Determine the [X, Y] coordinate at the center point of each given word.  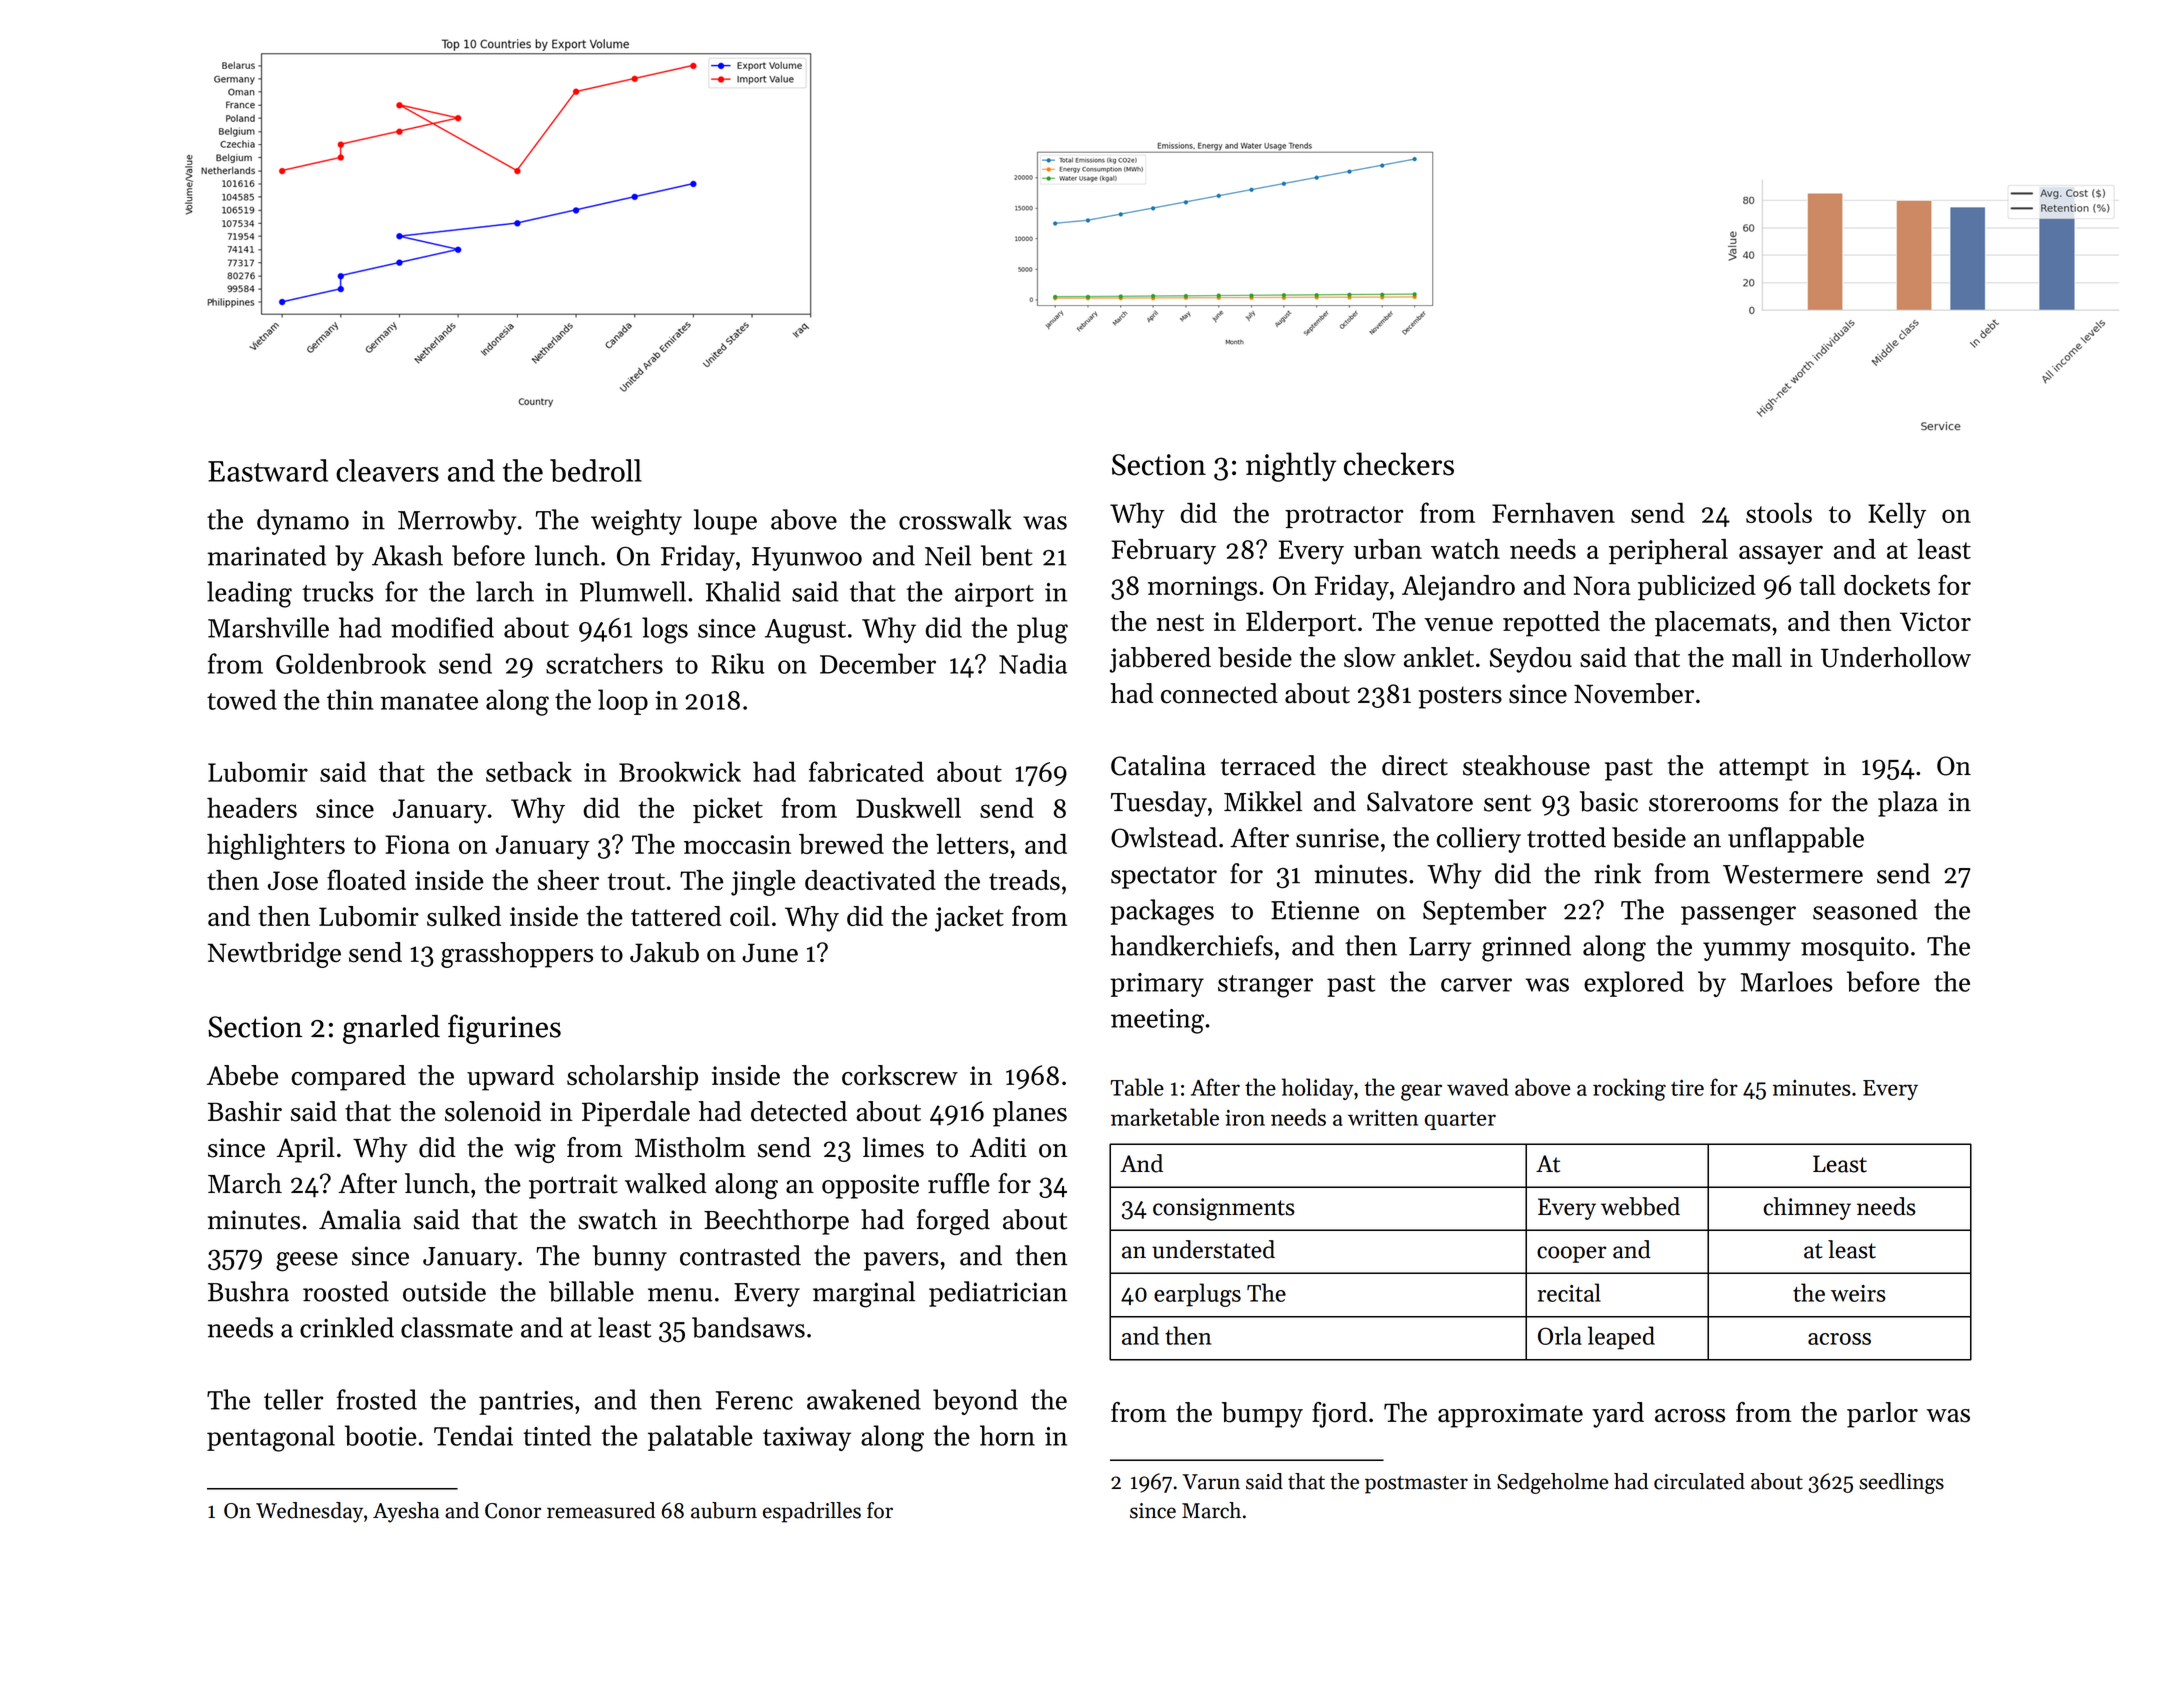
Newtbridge [274, 955]
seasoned [1865, 909]
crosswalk [955, 519]
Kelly [1897, 516]
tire [1687, 1087]
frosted [377, 1399]
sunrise [1337, 838]
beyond [975, 1402]
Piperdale [636, 1114]
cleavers [387, 470]
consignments [1224, 1209]
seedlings [1901, 1483]
